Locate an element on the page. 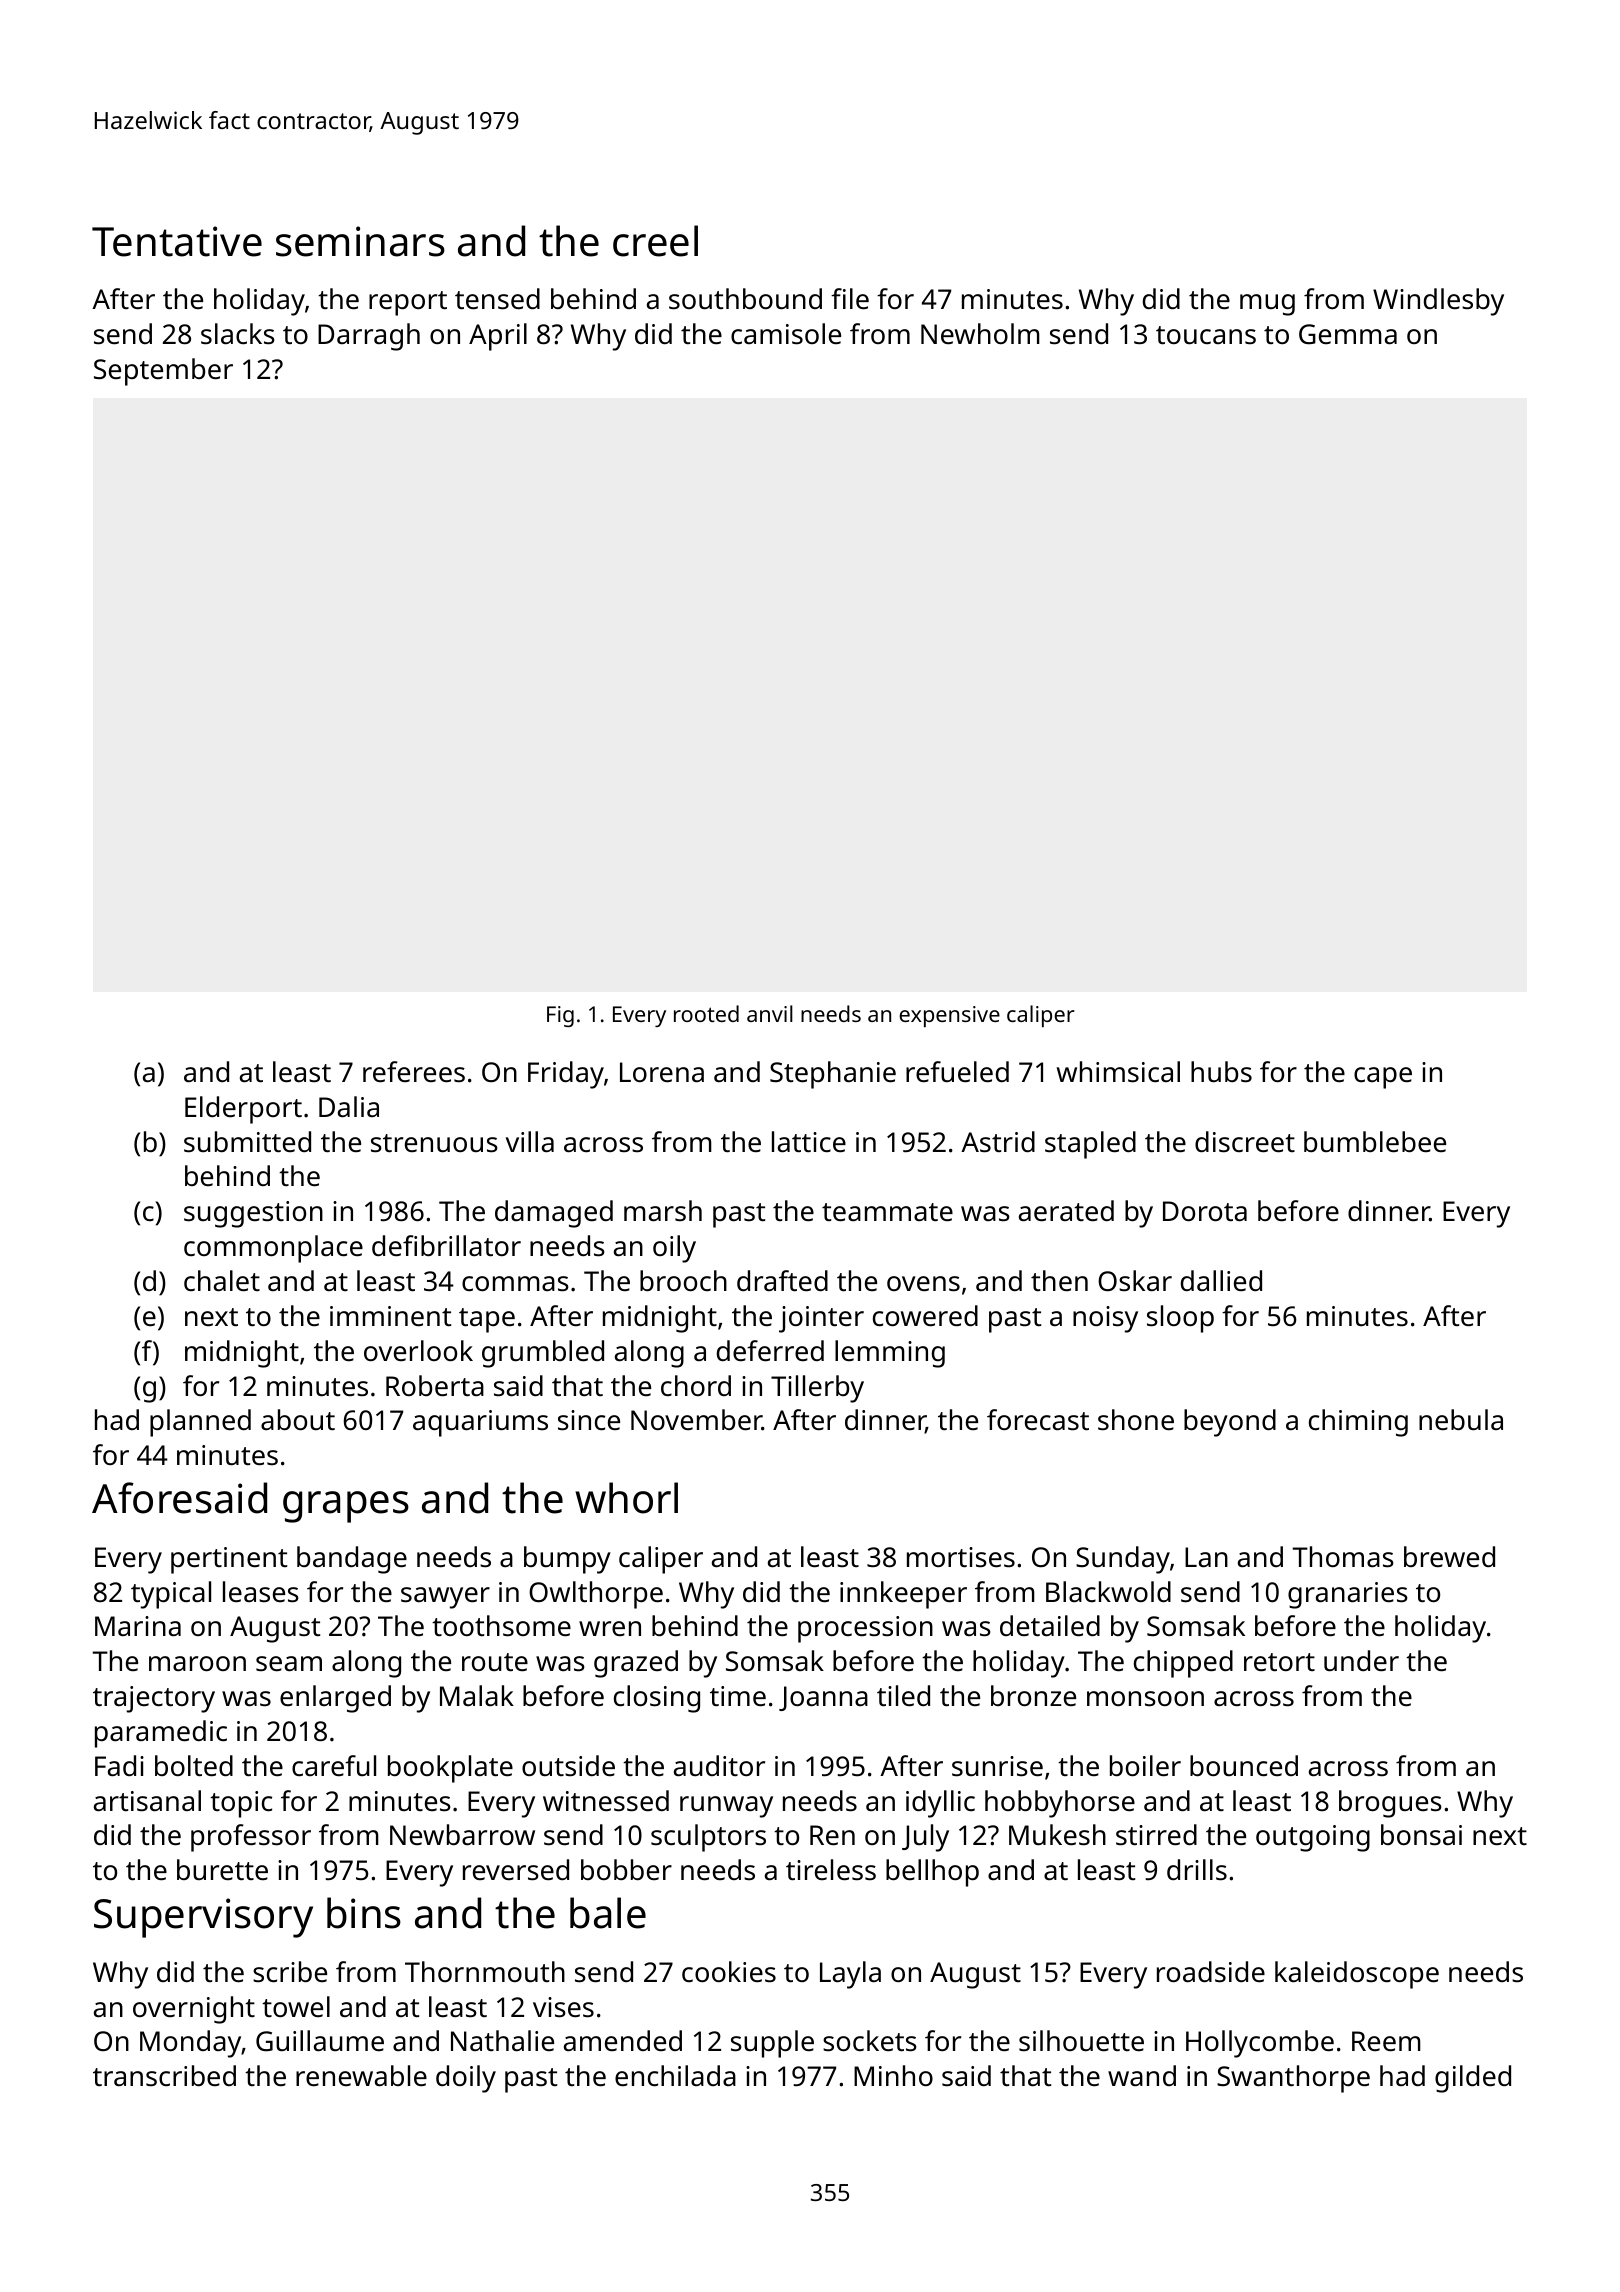 The height and width of the page is (2292, 1620). imminent is located at coordinates (390, 1316).
